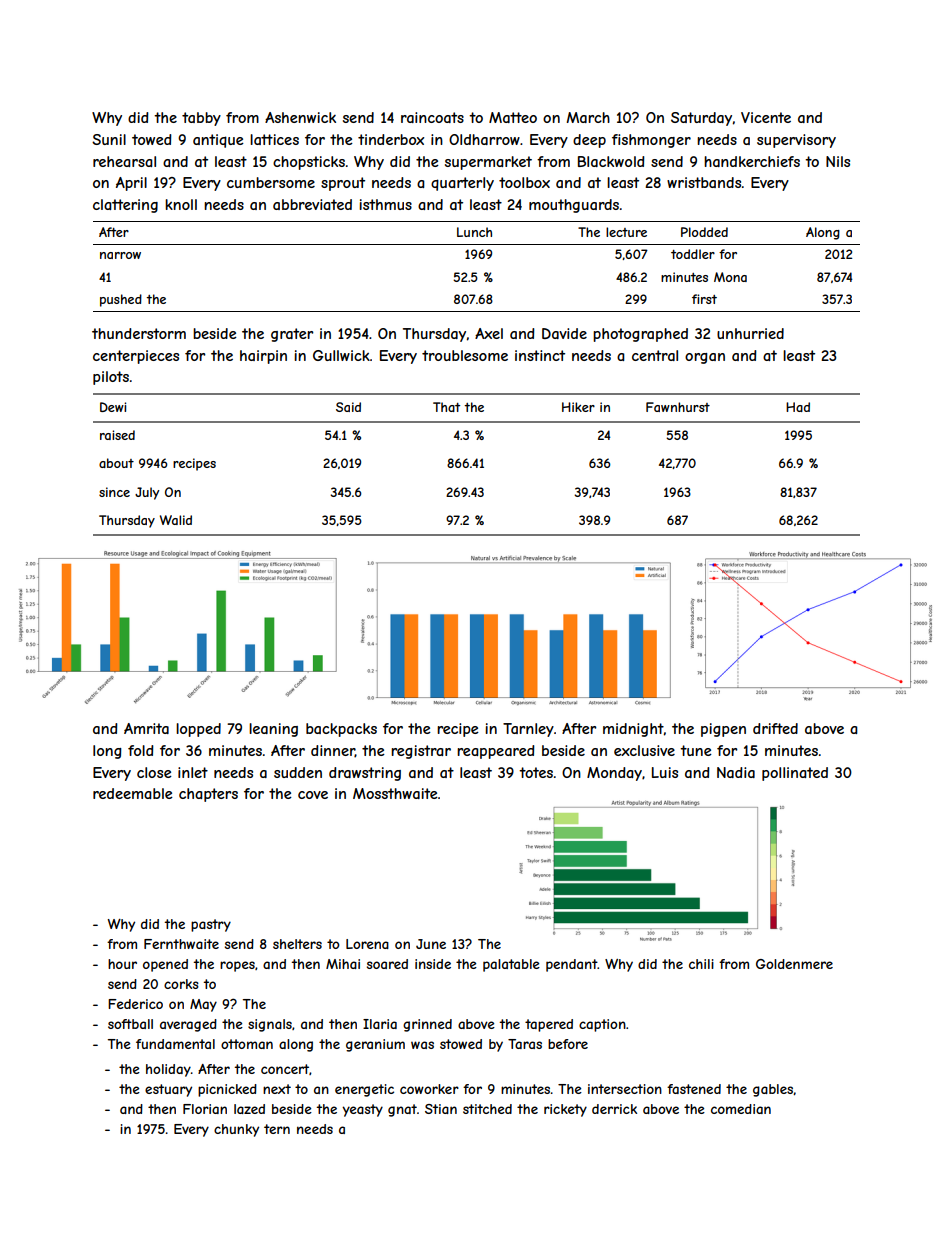 This screenshot has width=952, height=1233. What do you see at coordinates (704, 182) in the screenshot?
I see `wristbands` at bounding box center [704, 182].
